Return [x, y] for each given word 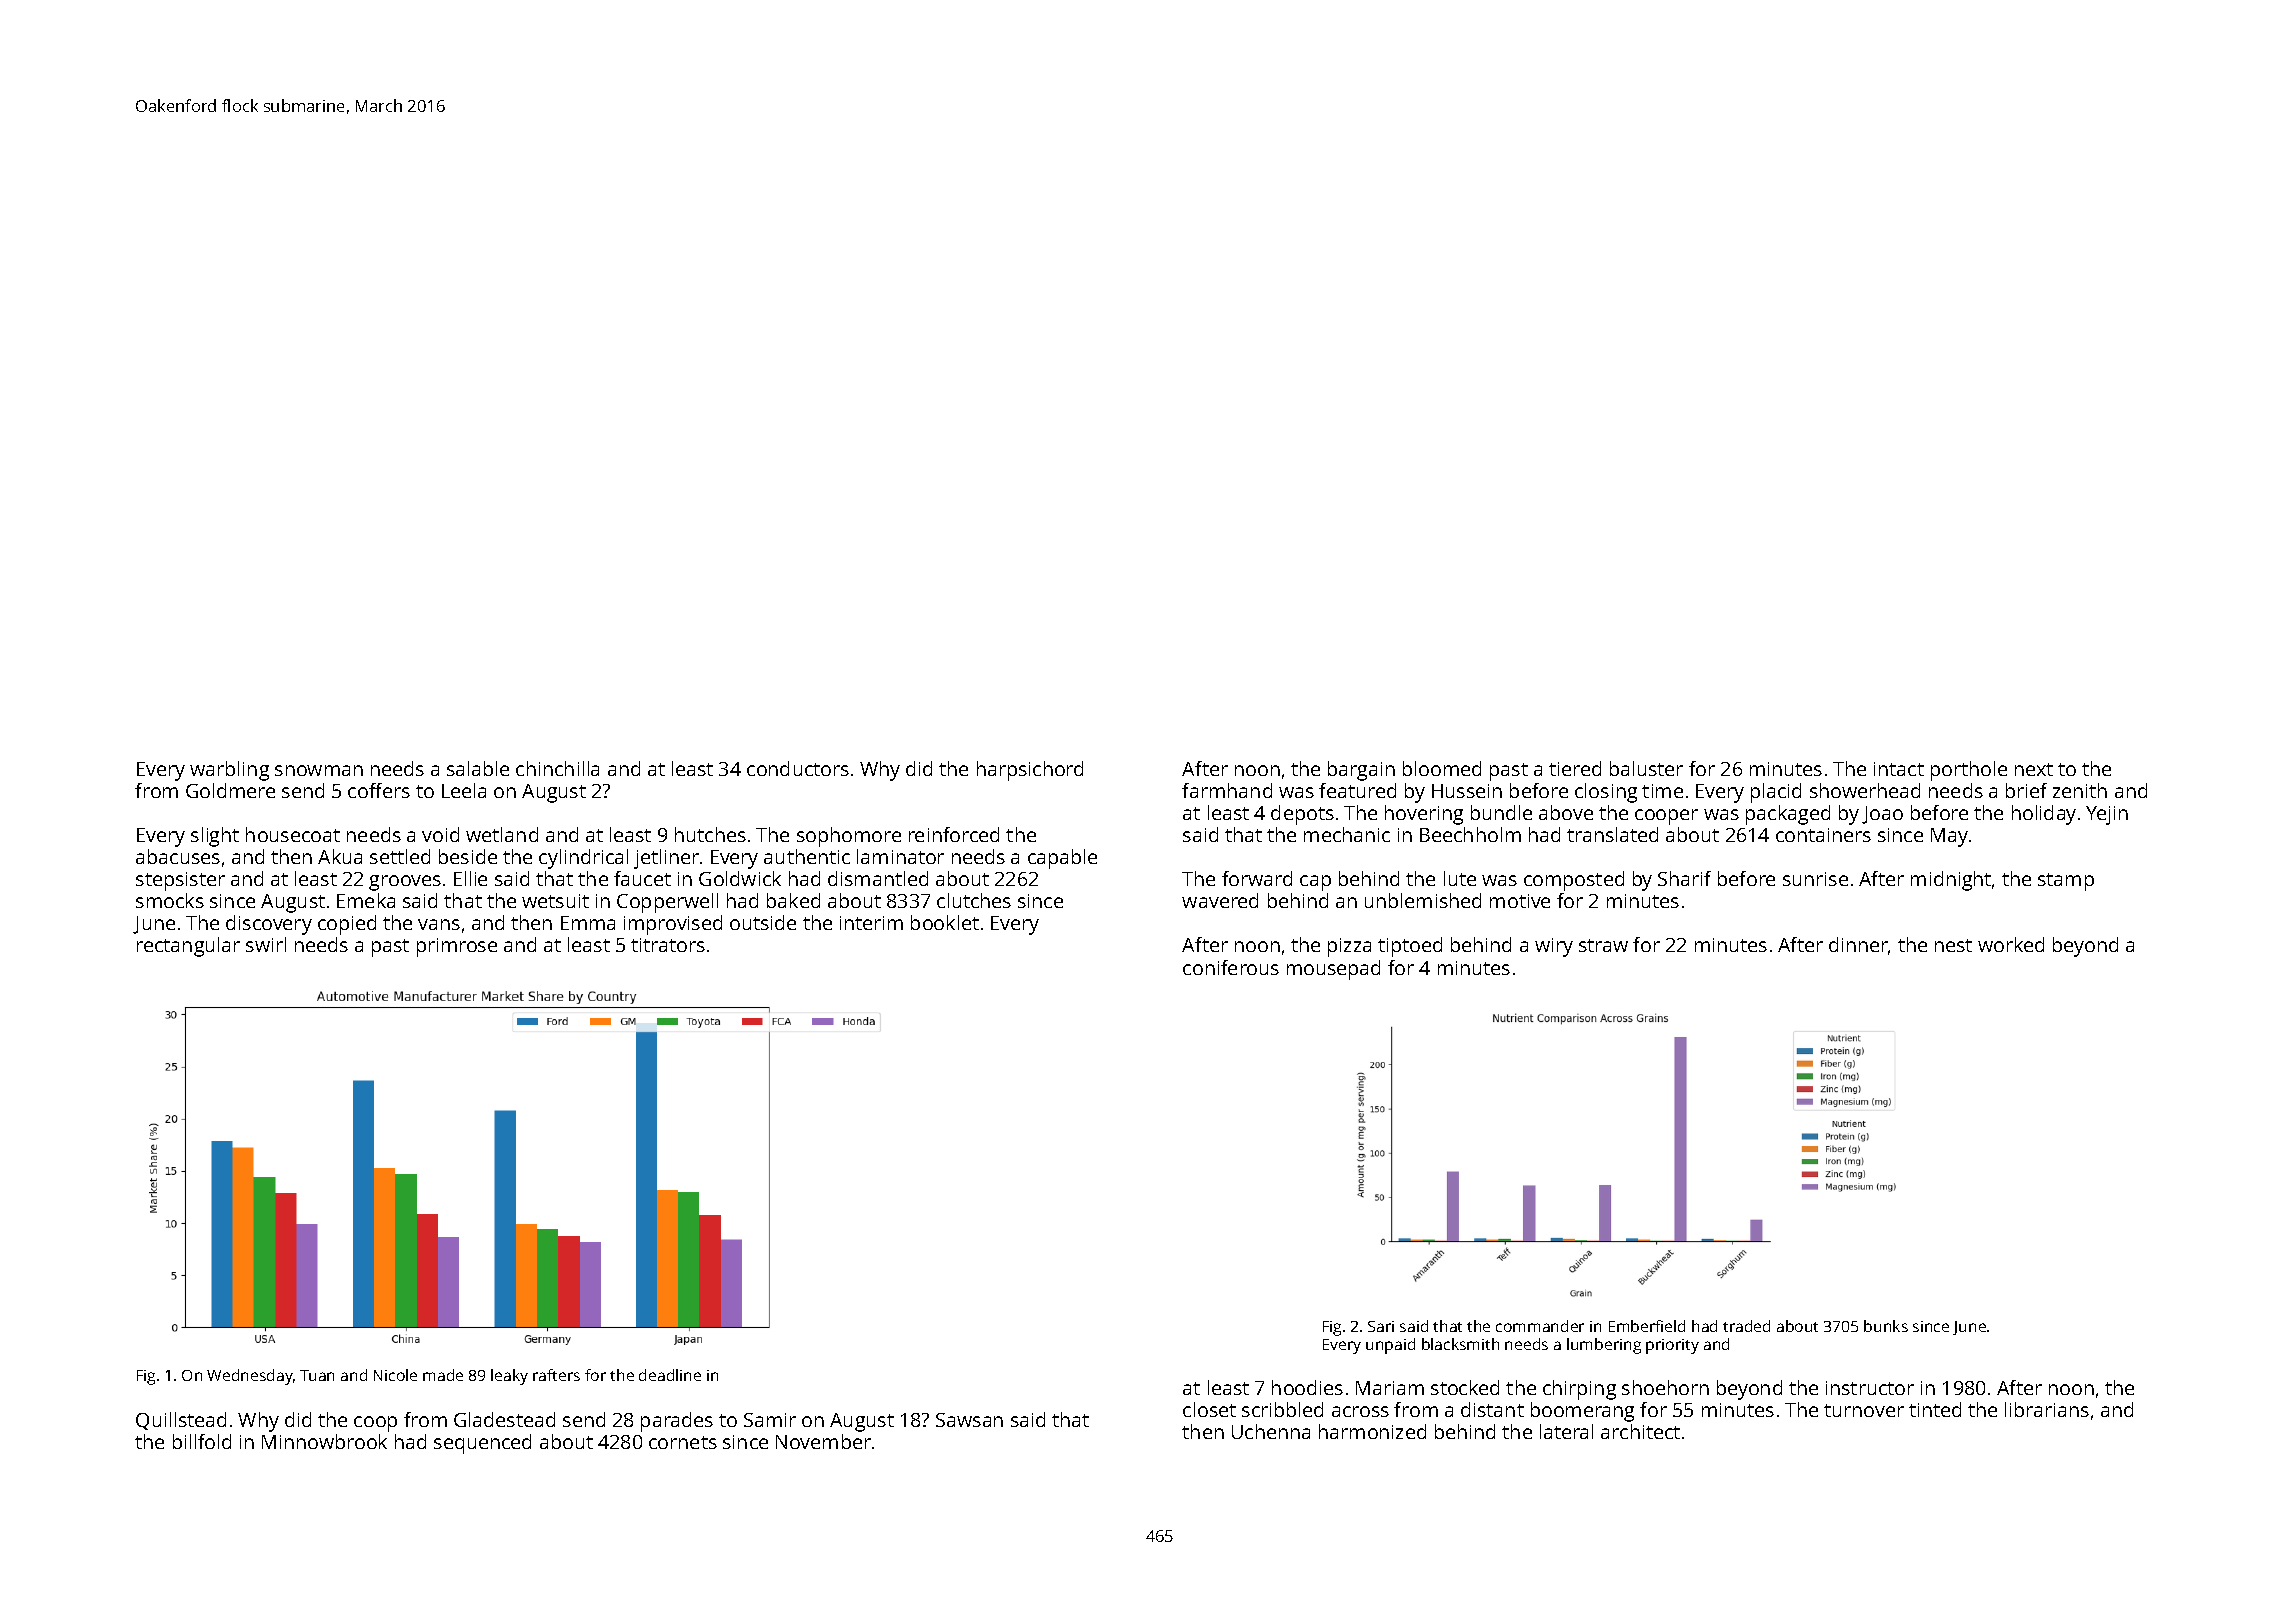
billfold [202, 1441]
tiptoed [1410, 947]
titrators [668, 945]
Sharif [1684, 878]
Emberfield [1647, 1326]
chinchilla [557, 768]
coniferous [1231, 967]
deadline [670, 1375]
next [2034, 769]
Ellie [470, 878]
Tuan [317, 1375]
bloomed [1442, 768]
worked [2011, 944]
